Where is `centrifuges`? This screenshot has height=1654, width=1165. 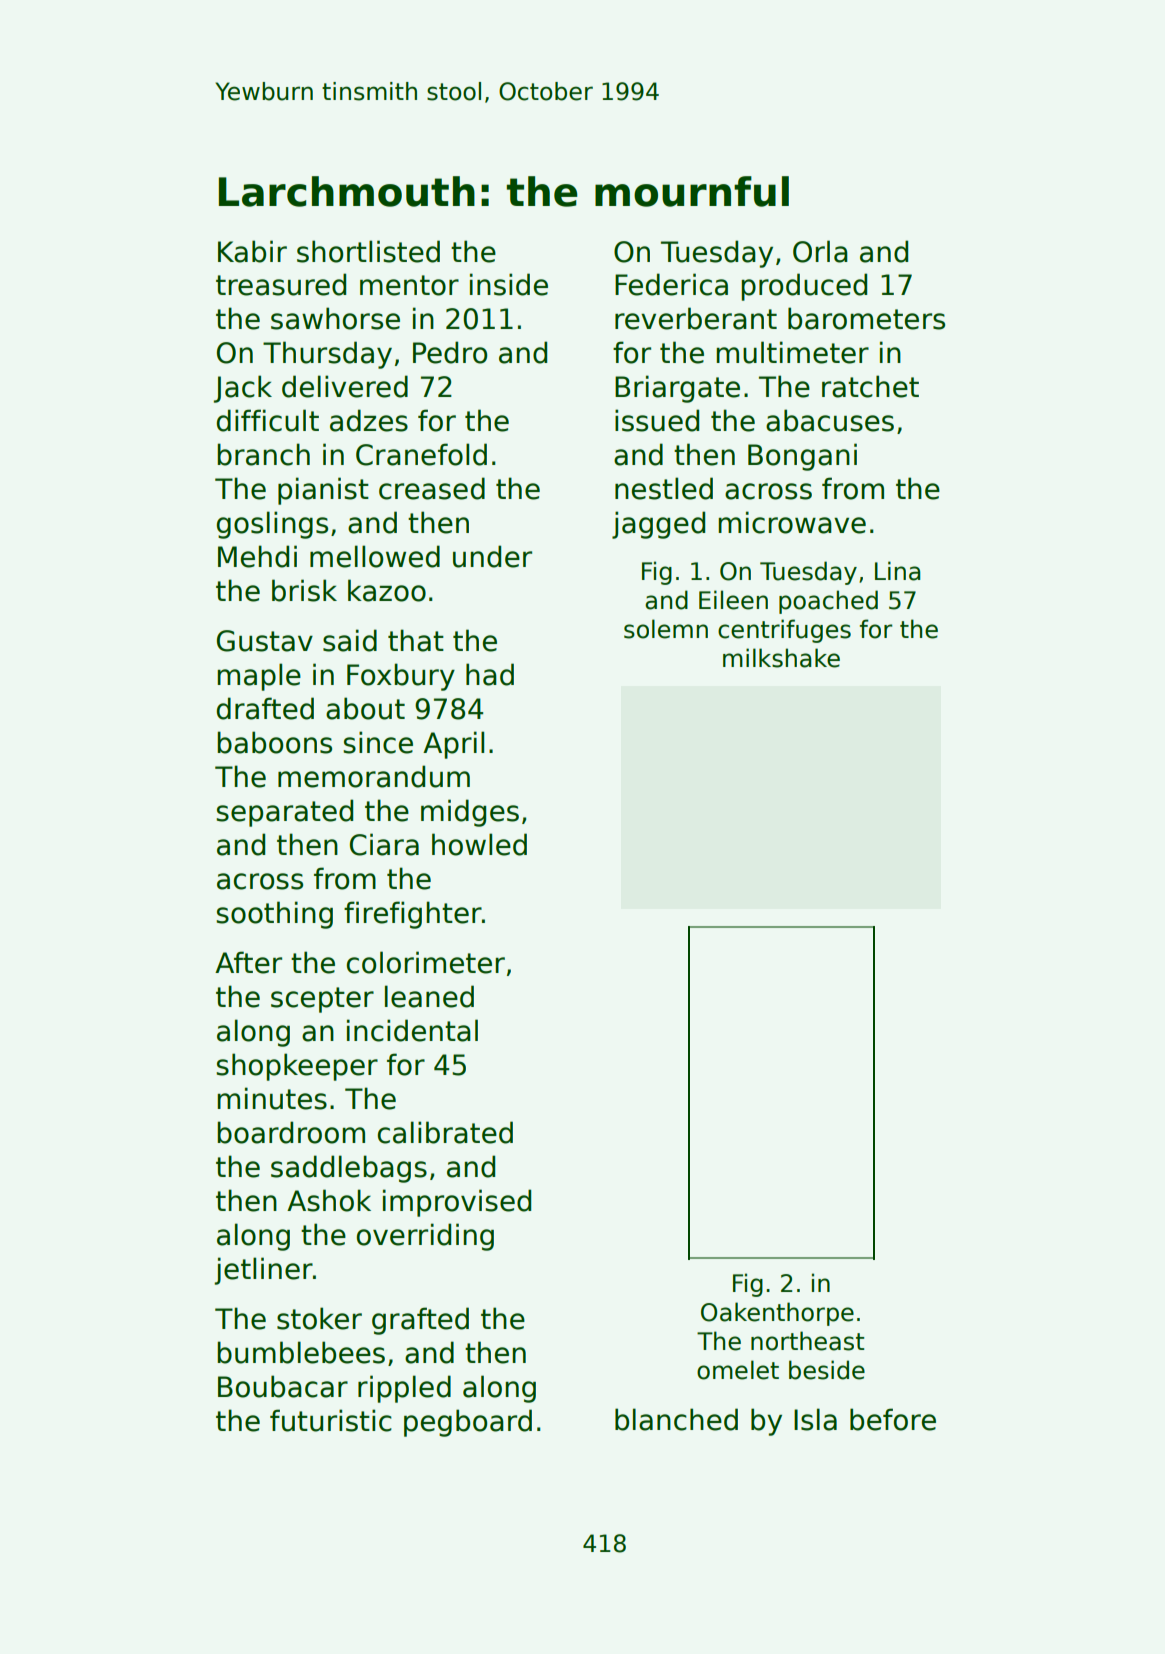
centrifuges is located at coordinates (784, 631).
